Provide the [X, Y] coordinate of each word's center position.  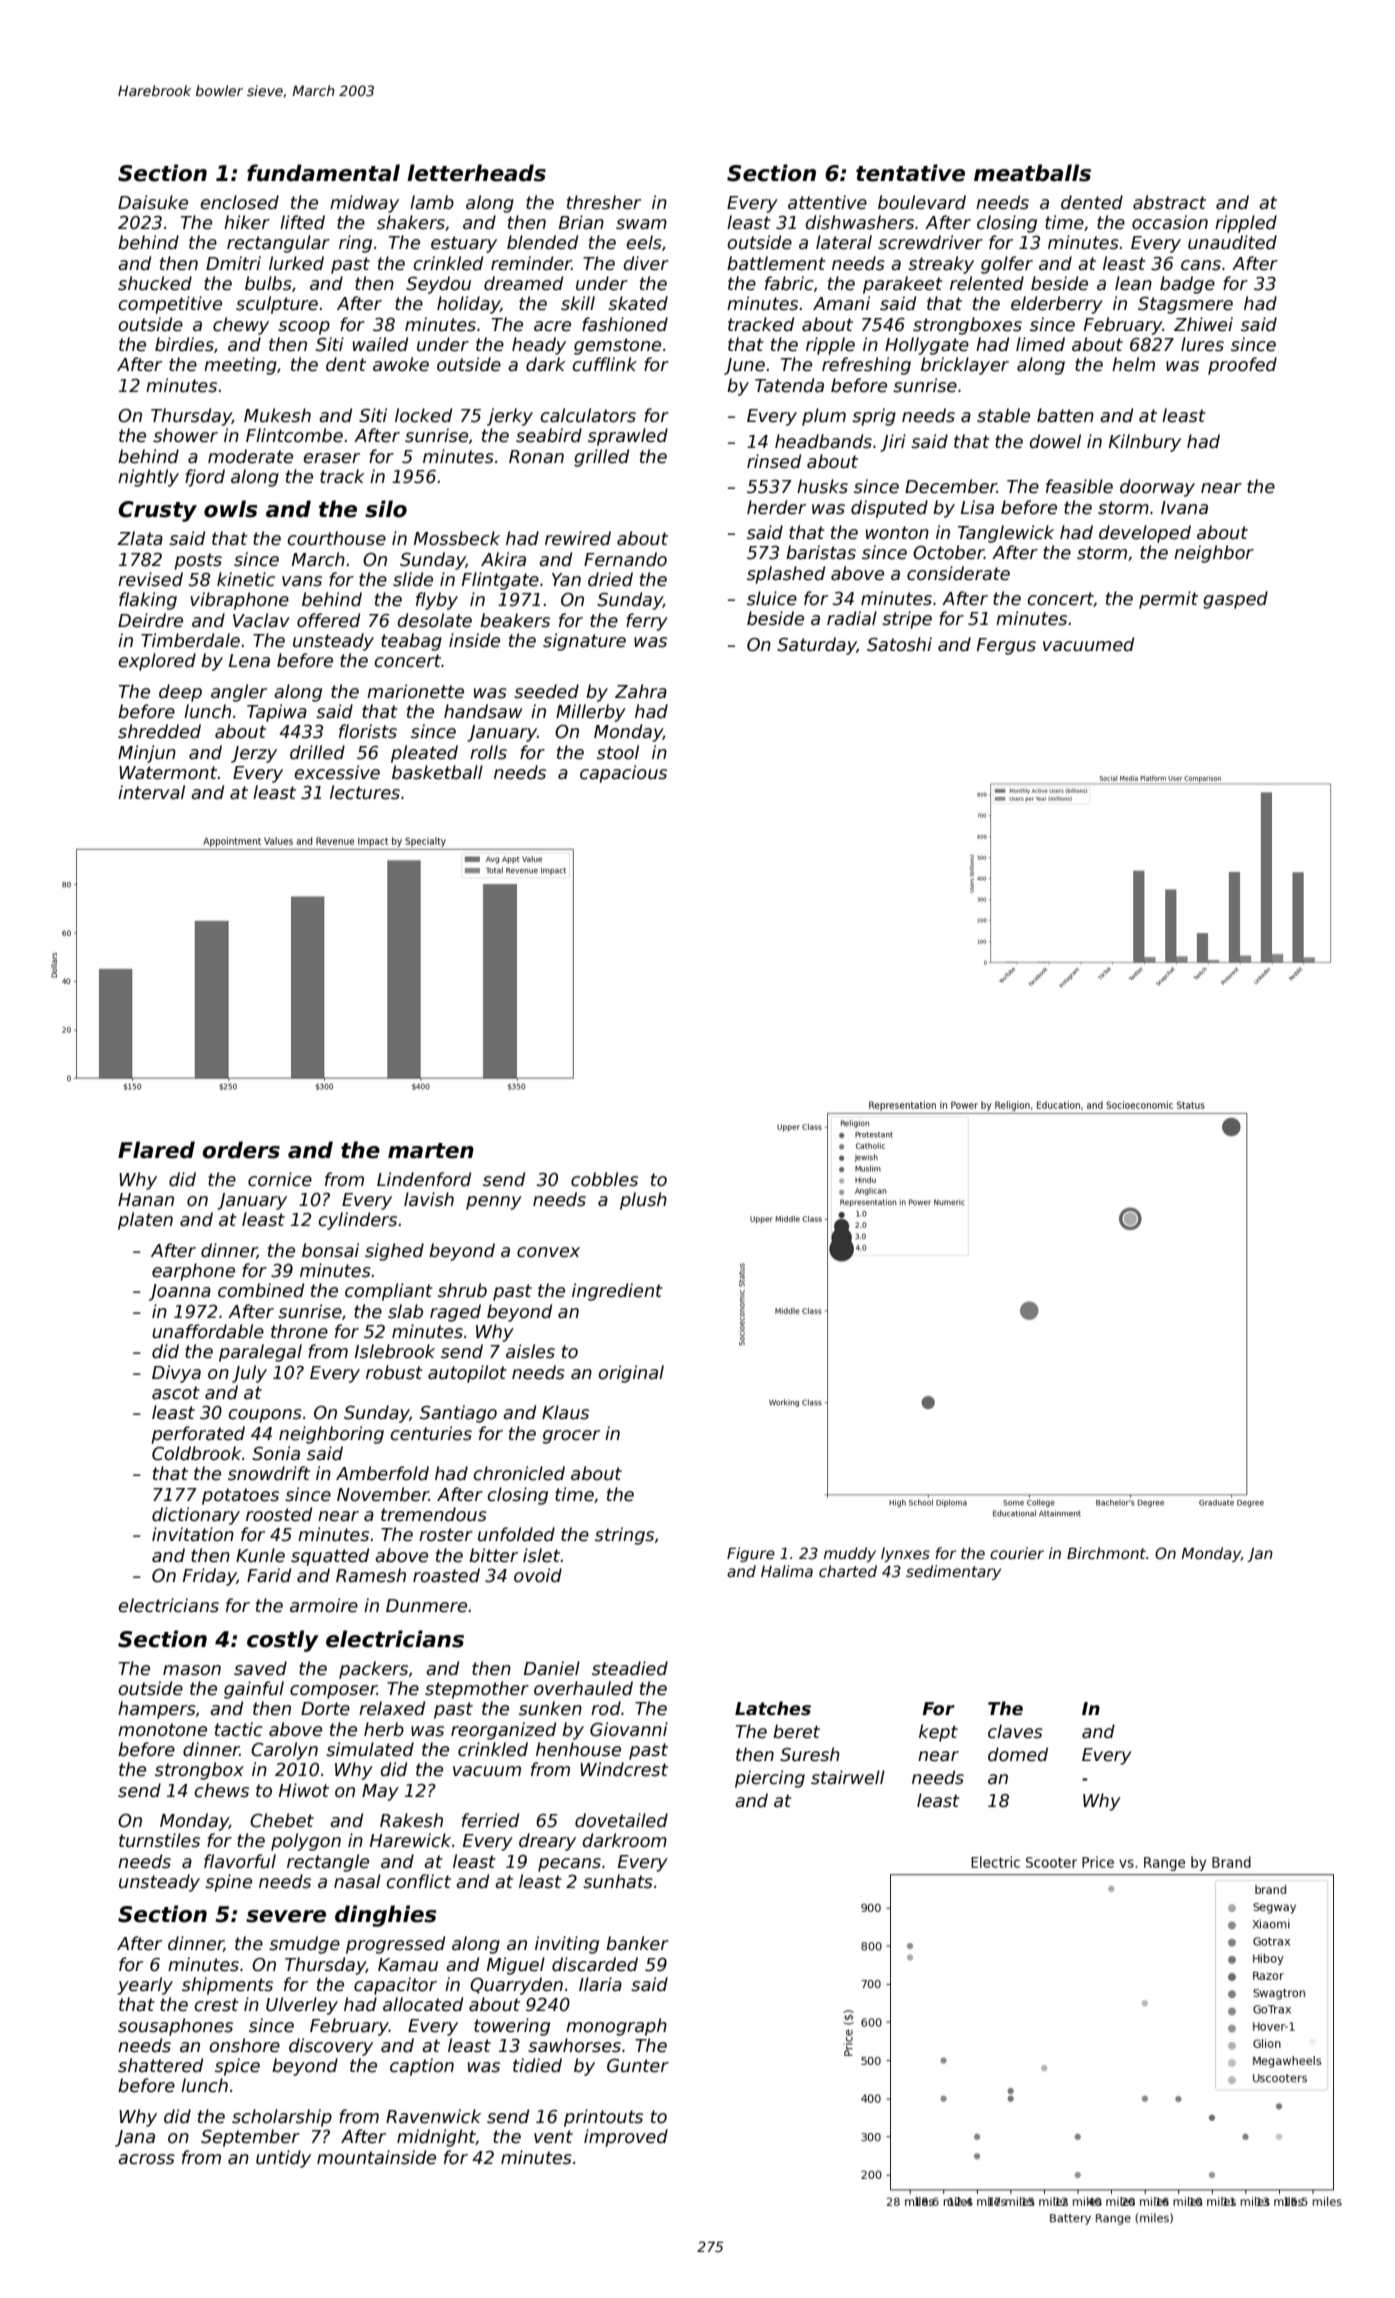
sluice [772, 598]
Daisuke [153, 202]
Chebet [282, 1820]
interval [151, 792]
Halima [787, 1571]
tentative [910, 173]
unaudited [1232, 242]
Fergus [1006, 646]
